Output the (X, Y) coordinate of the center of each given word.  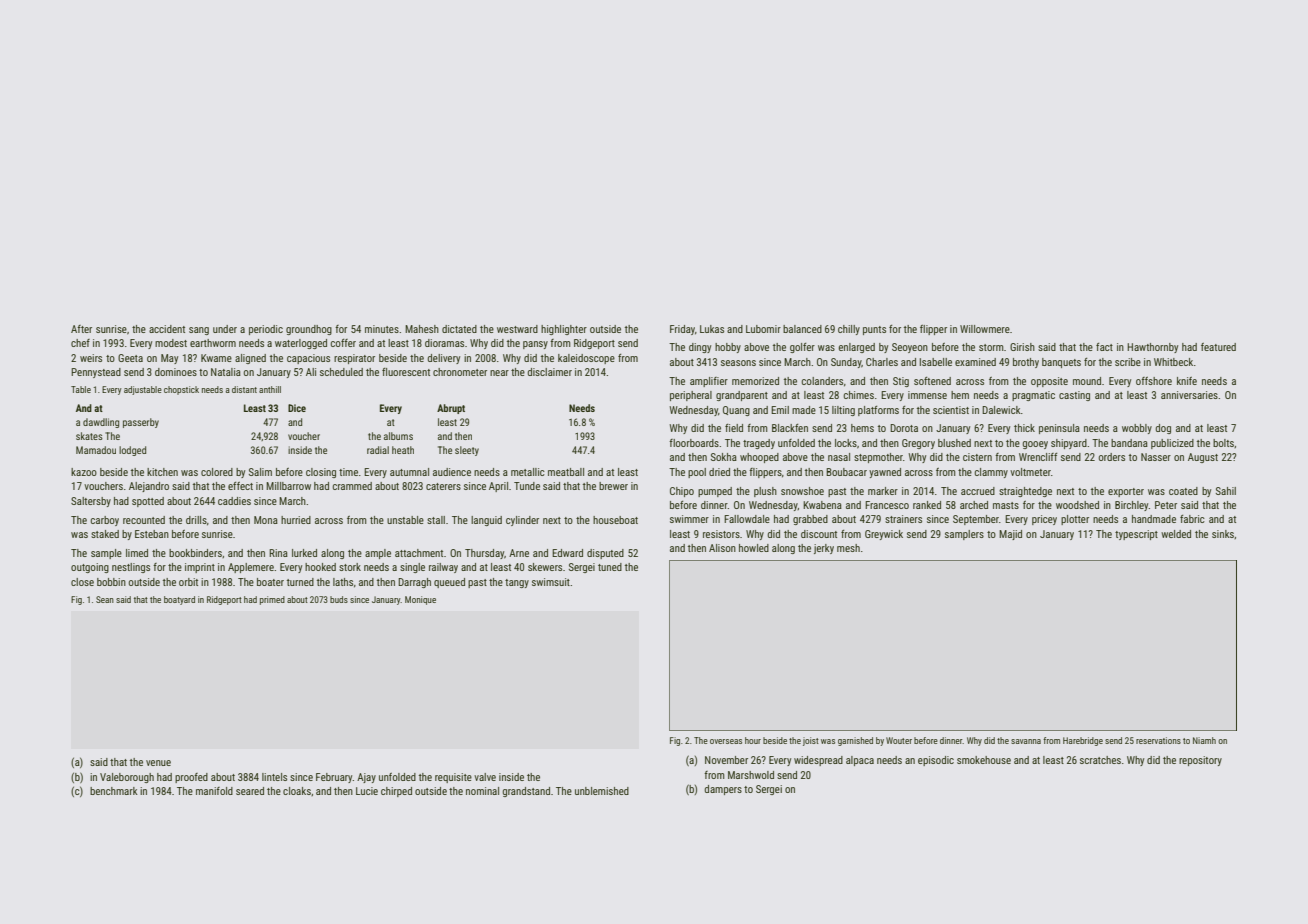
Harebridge (1083, 741)
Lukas (712, 329)
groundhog (309, 330)
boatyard (179, 600)
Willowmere (985, 329)
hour (753, 740)
